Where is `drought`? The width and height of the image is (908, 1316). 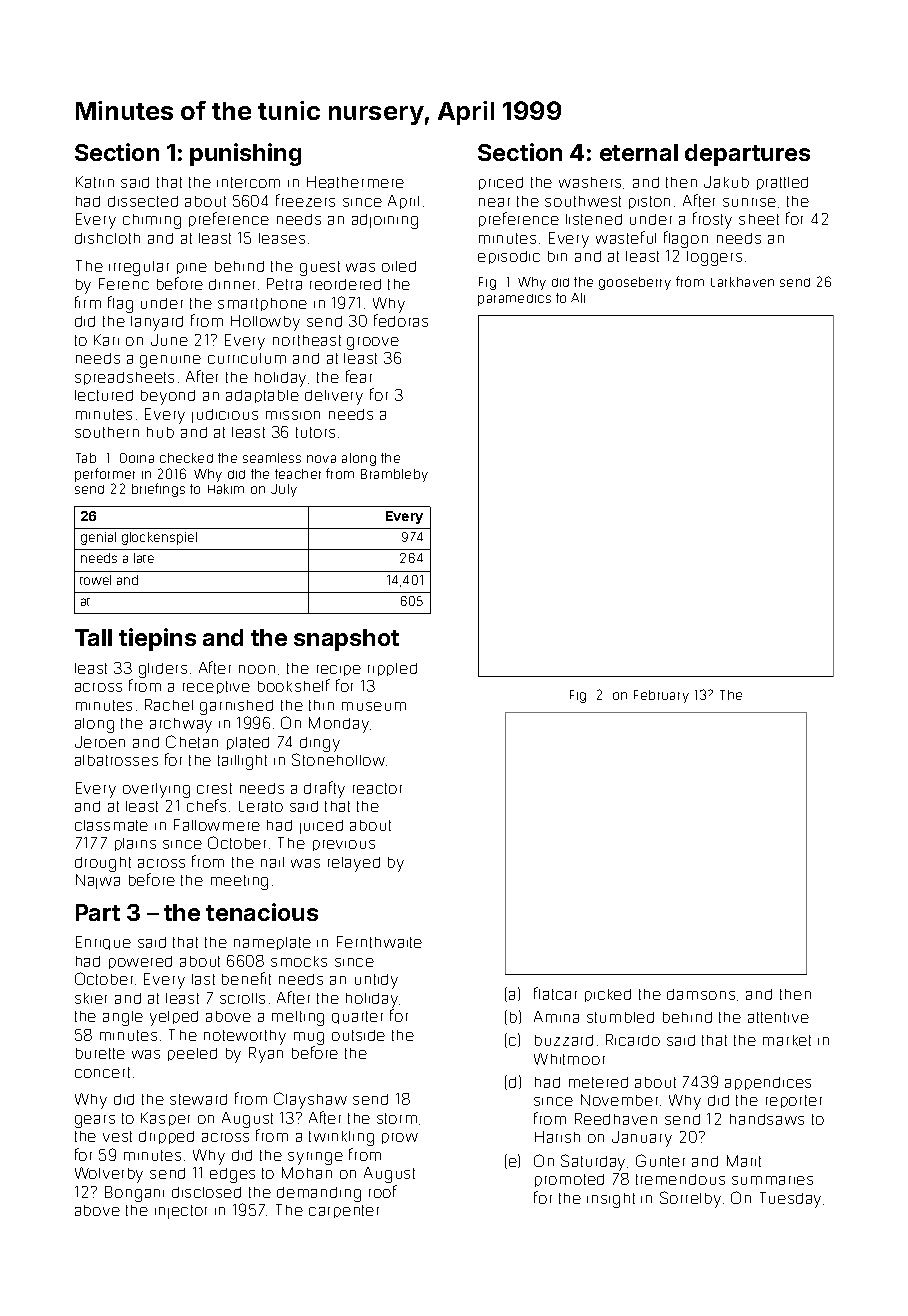 drought is located at coordinates (103, 864).
